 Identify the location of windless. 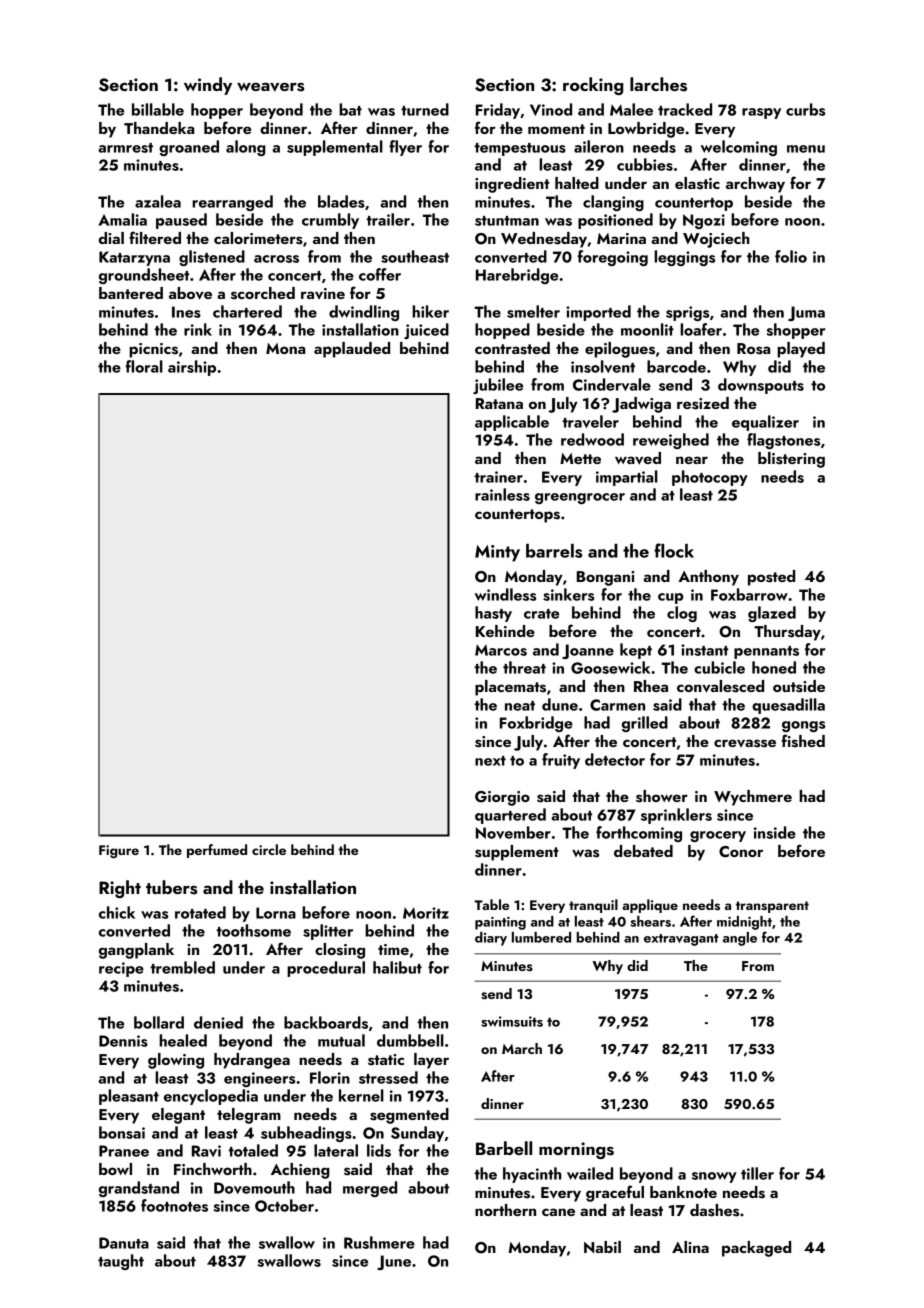
(505, 594).
